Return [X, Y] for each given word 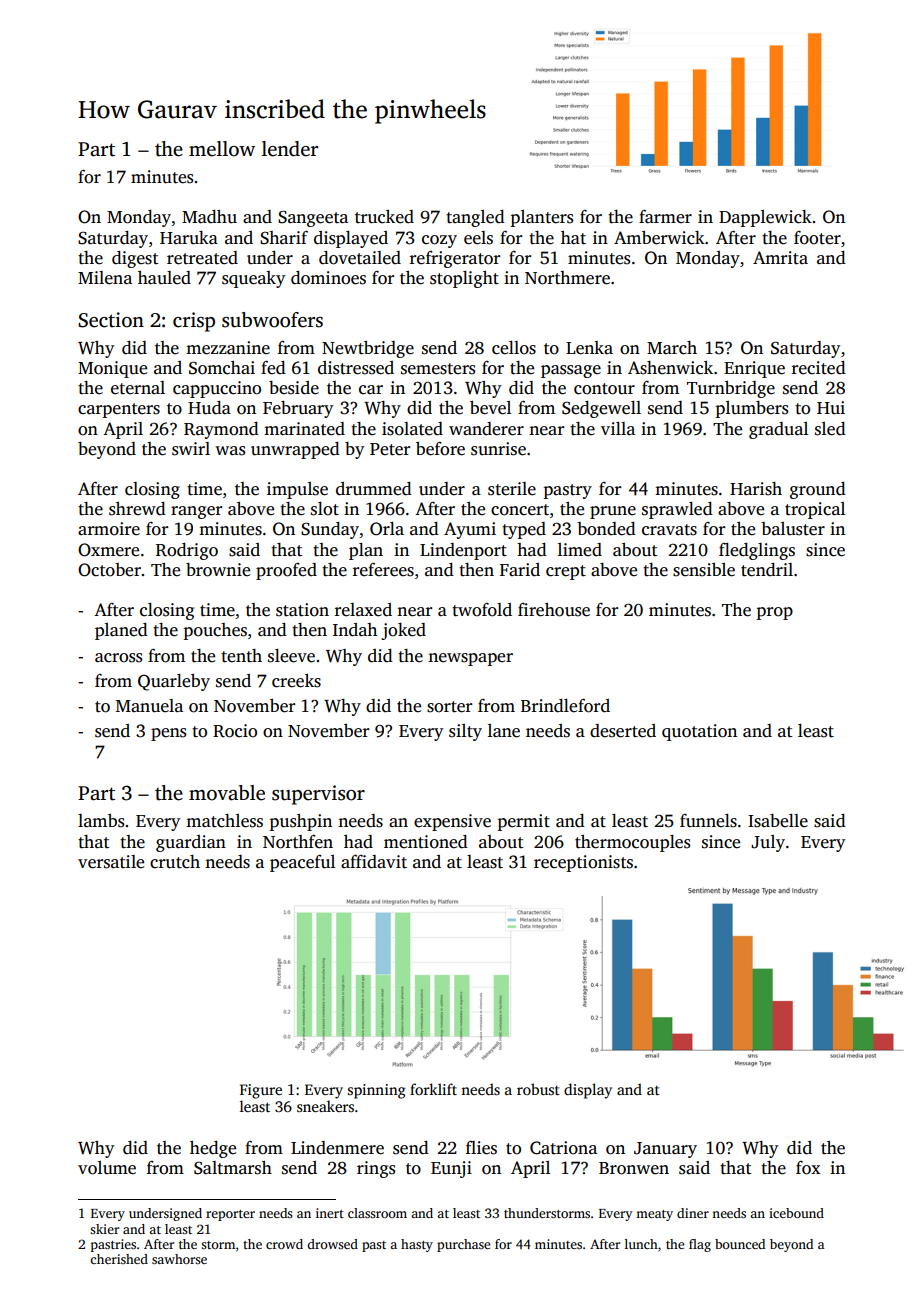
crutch [175, 862]
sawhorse [179, 1259]
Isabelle [778, 821]
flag [700, 1245]
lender [290, 149]
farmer [665, 217]
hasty [417, 1245]
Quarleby [174, 682]
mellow [222, 149]
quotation [699, 732]
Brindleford [565, 706]
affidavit [374, 862]
